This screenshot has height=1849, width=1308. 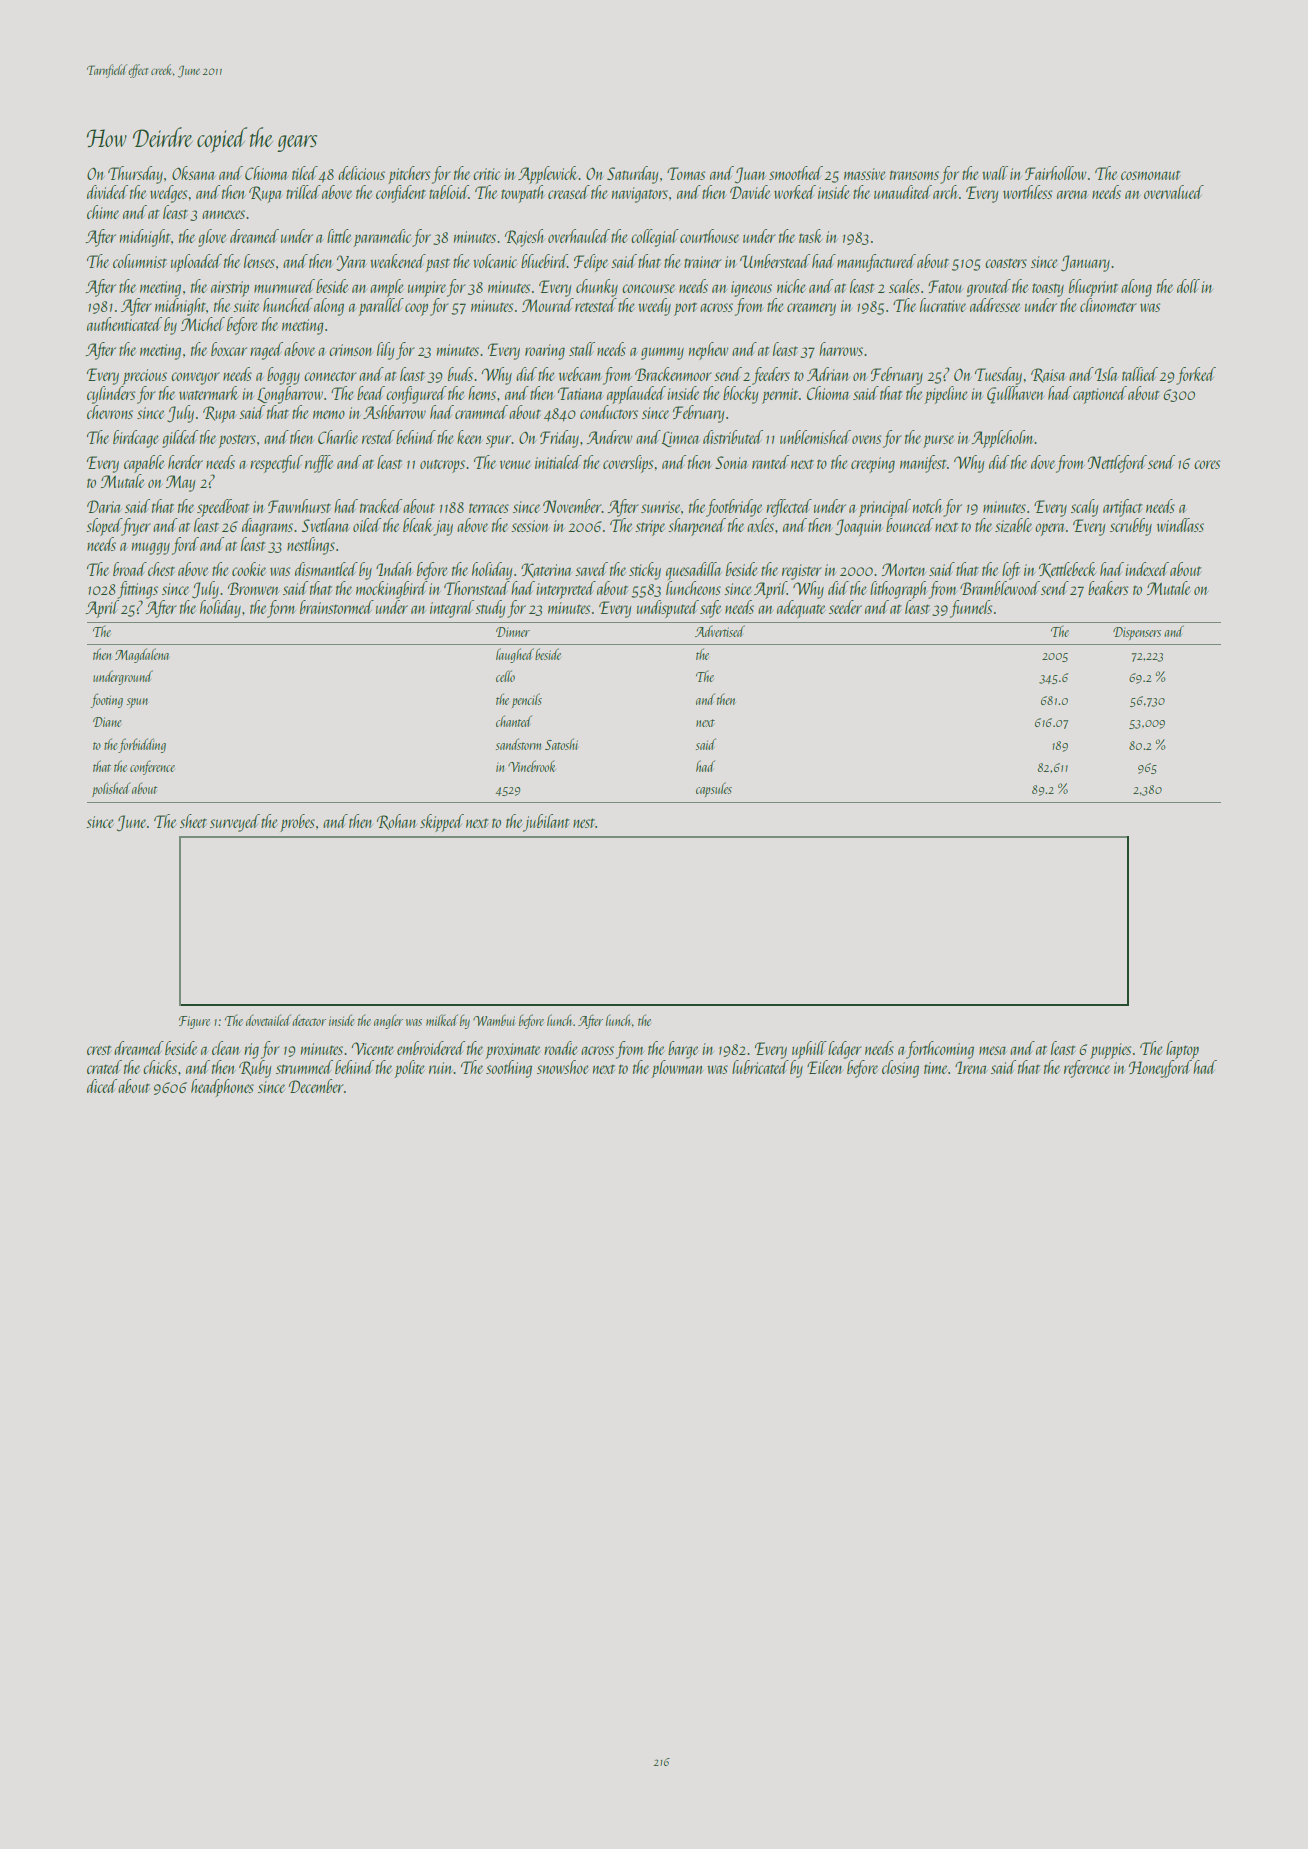 I want to click on uphill, so click(x=809, y=1050).
